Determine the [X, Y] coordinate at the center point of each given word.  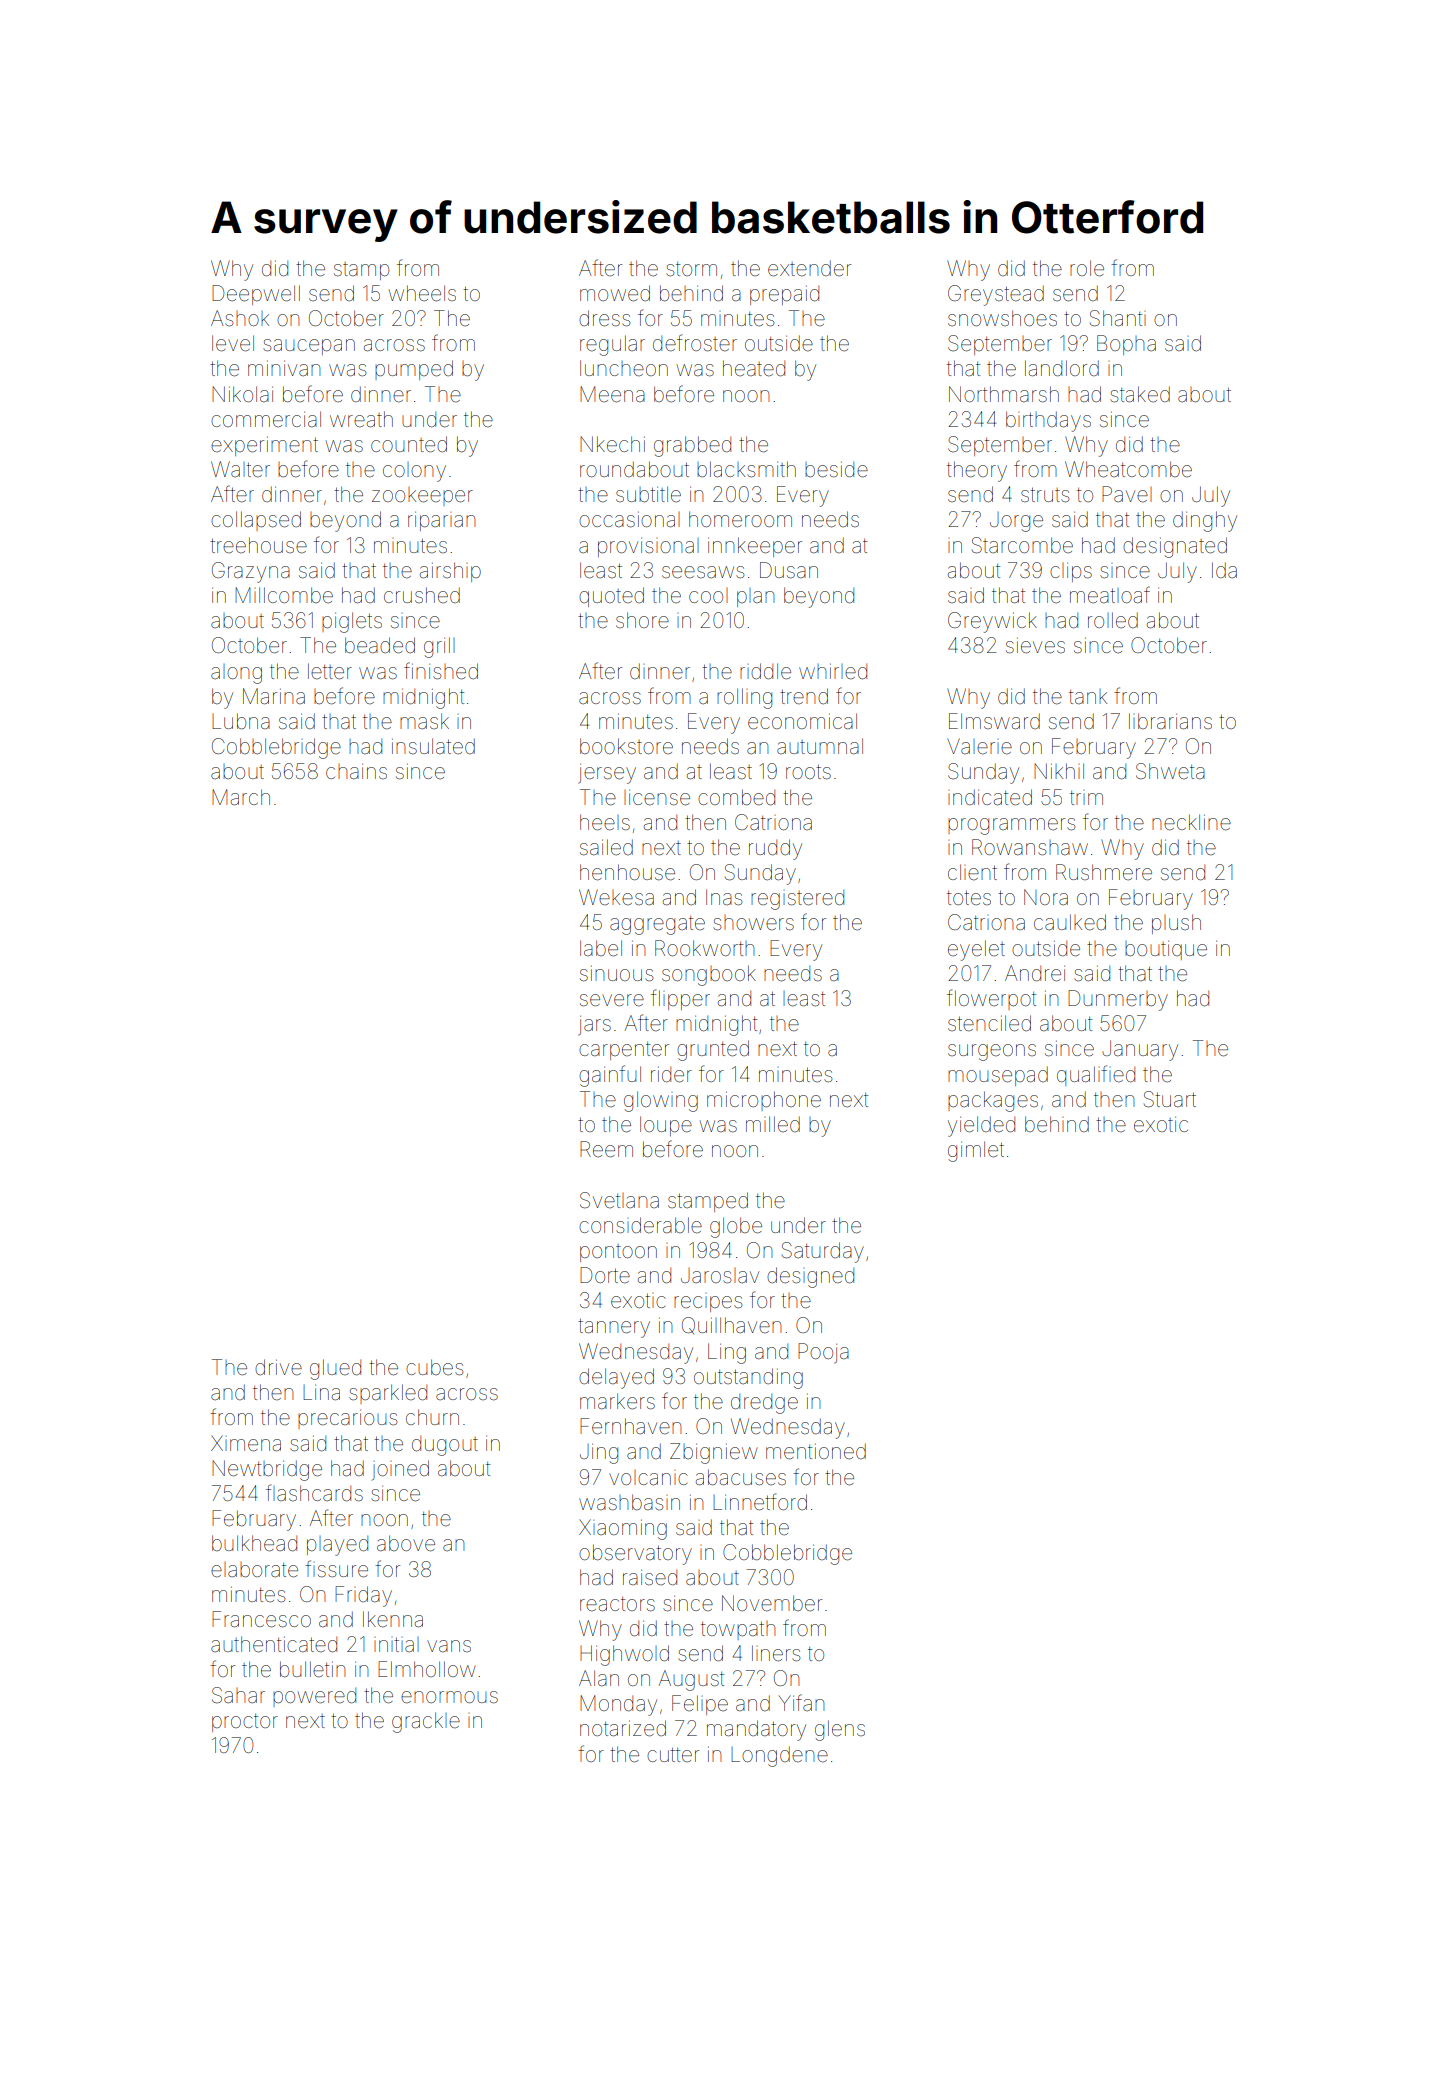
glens [840, 1730]
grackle [426, 1722]
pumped [414, 370]
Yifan [801, 1702]
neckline [1191, 822]
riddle [765, 671]
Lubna [241, 721]
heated [754, 368]
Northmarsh [1004, 394]
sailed [606, 847]
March [241, 797]
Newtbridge [267, 1470]
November [772, 1603]
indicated [990, 797]
